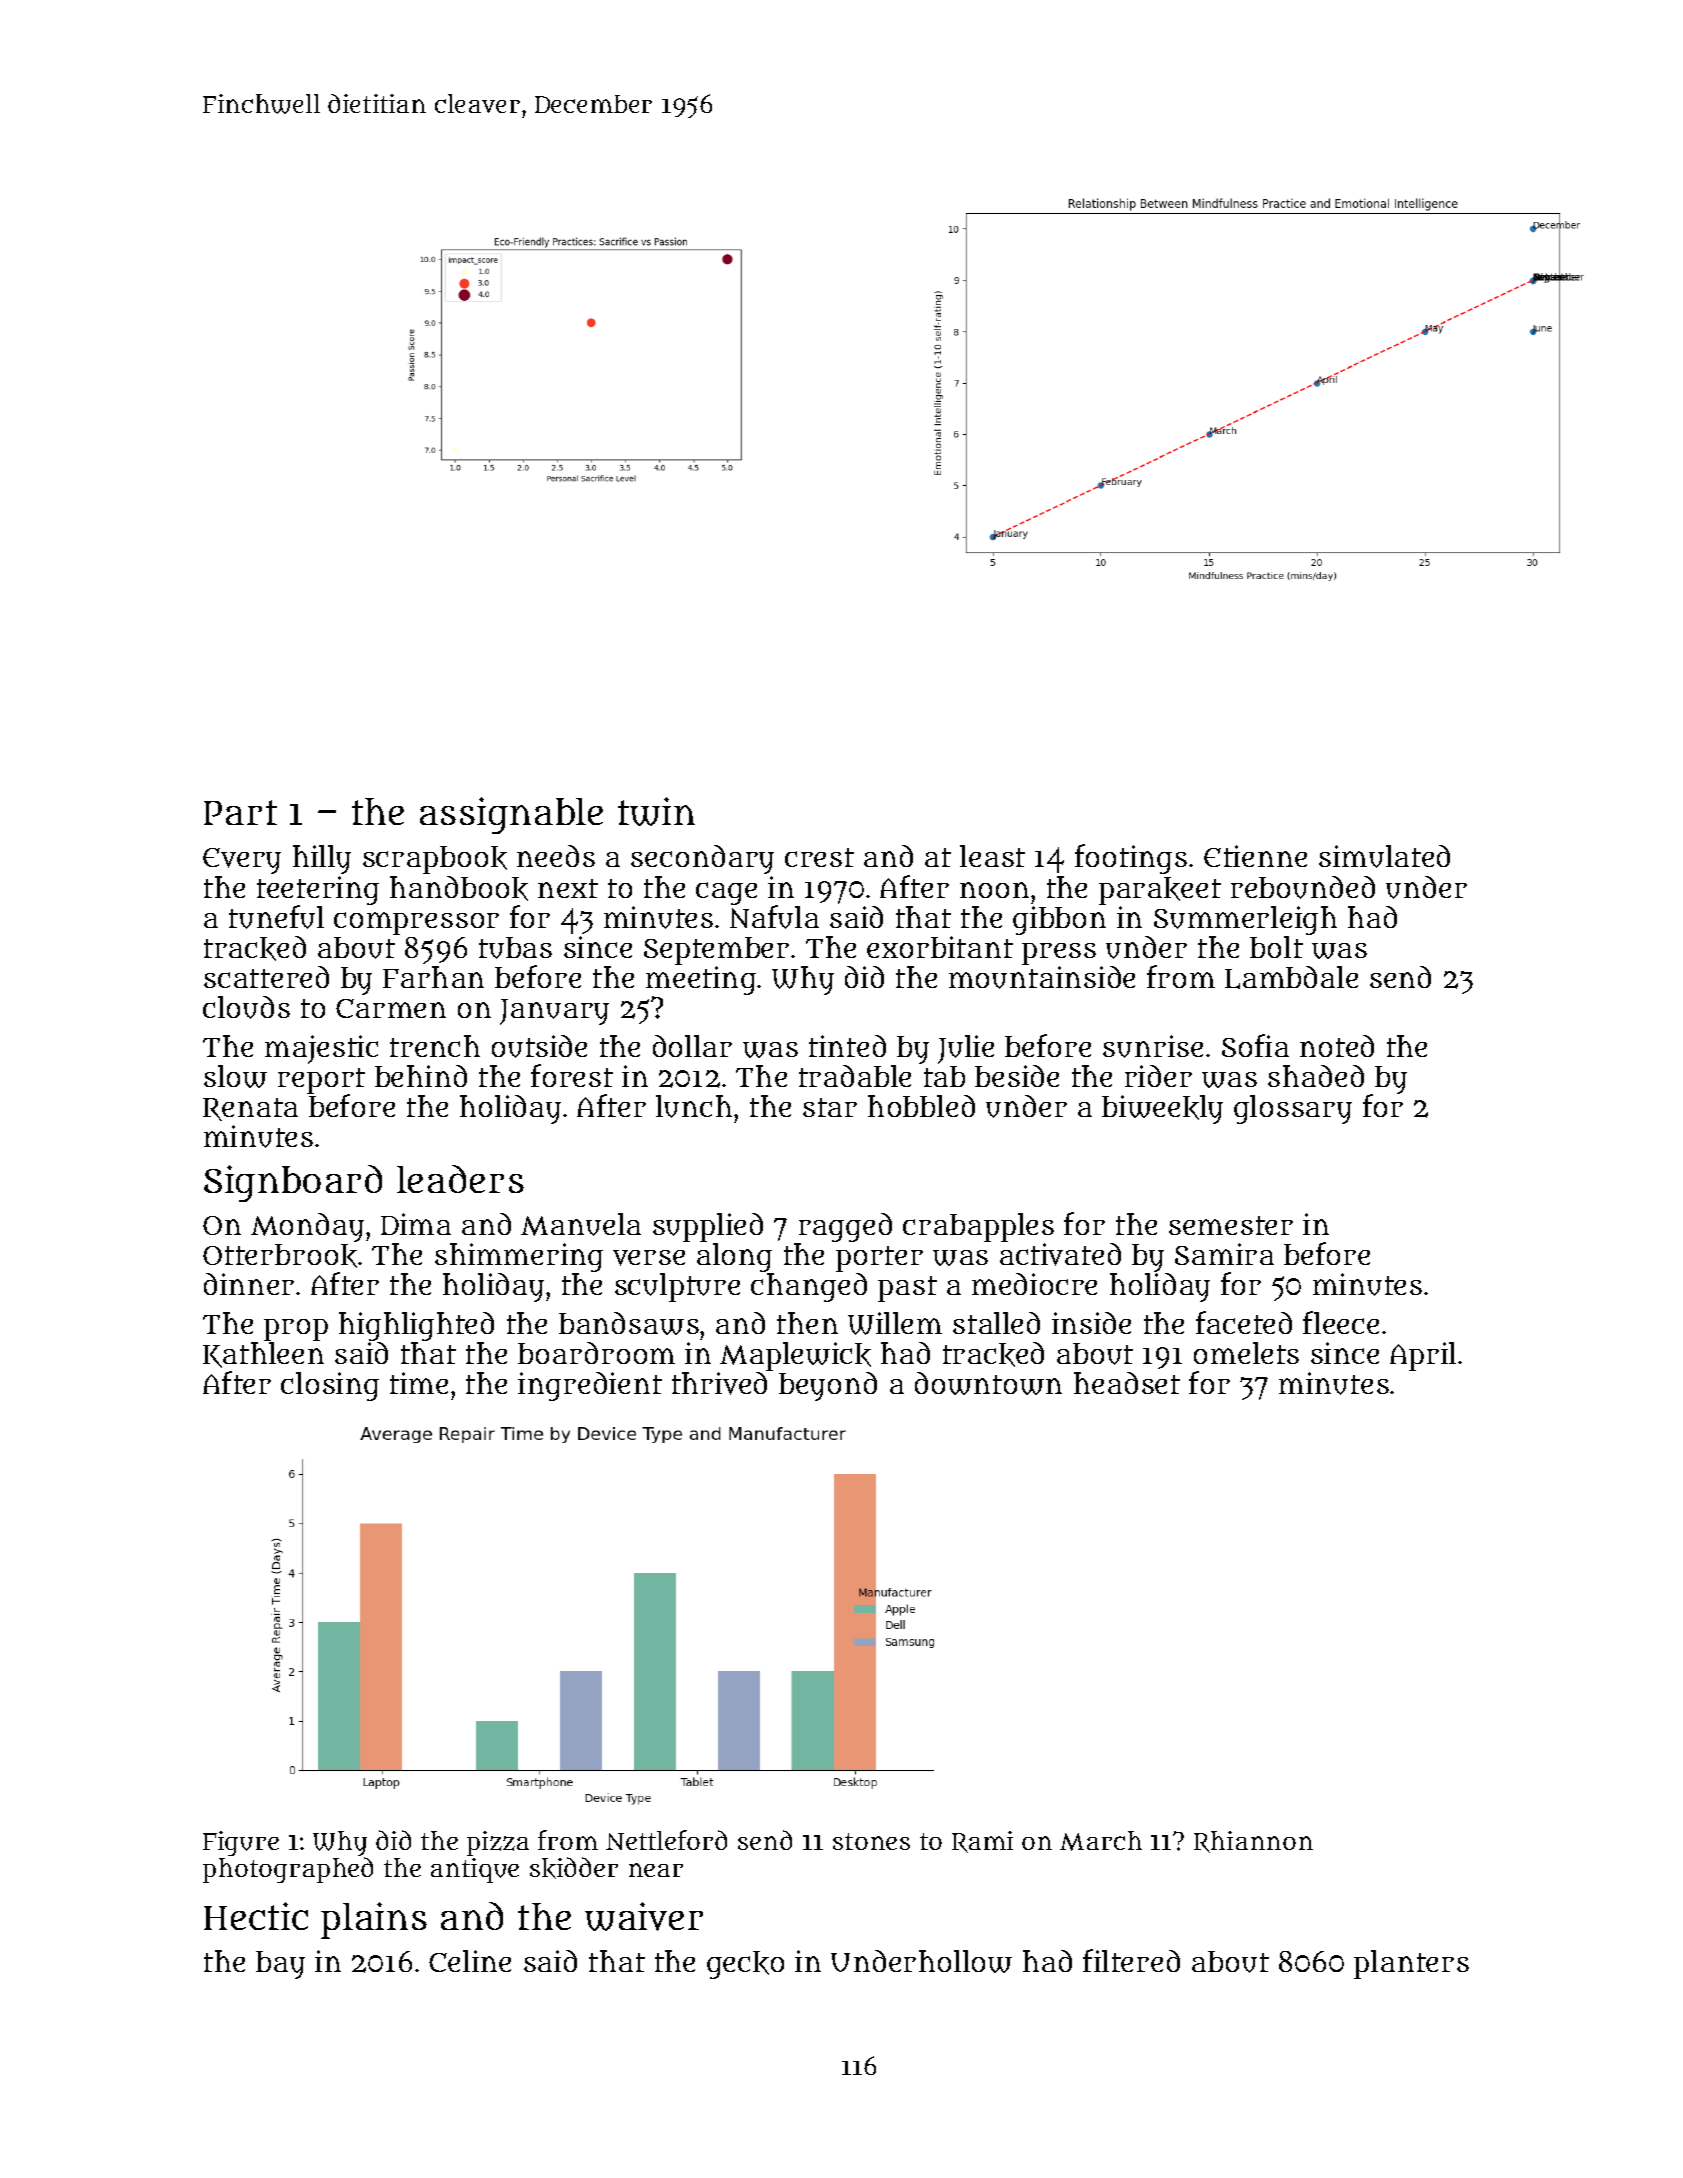 The image size is (1683, 2178). What do you see at coordinates (1411, 1964) in the screenshot?
I see `planters` at bounding box center [1411, 1964].
